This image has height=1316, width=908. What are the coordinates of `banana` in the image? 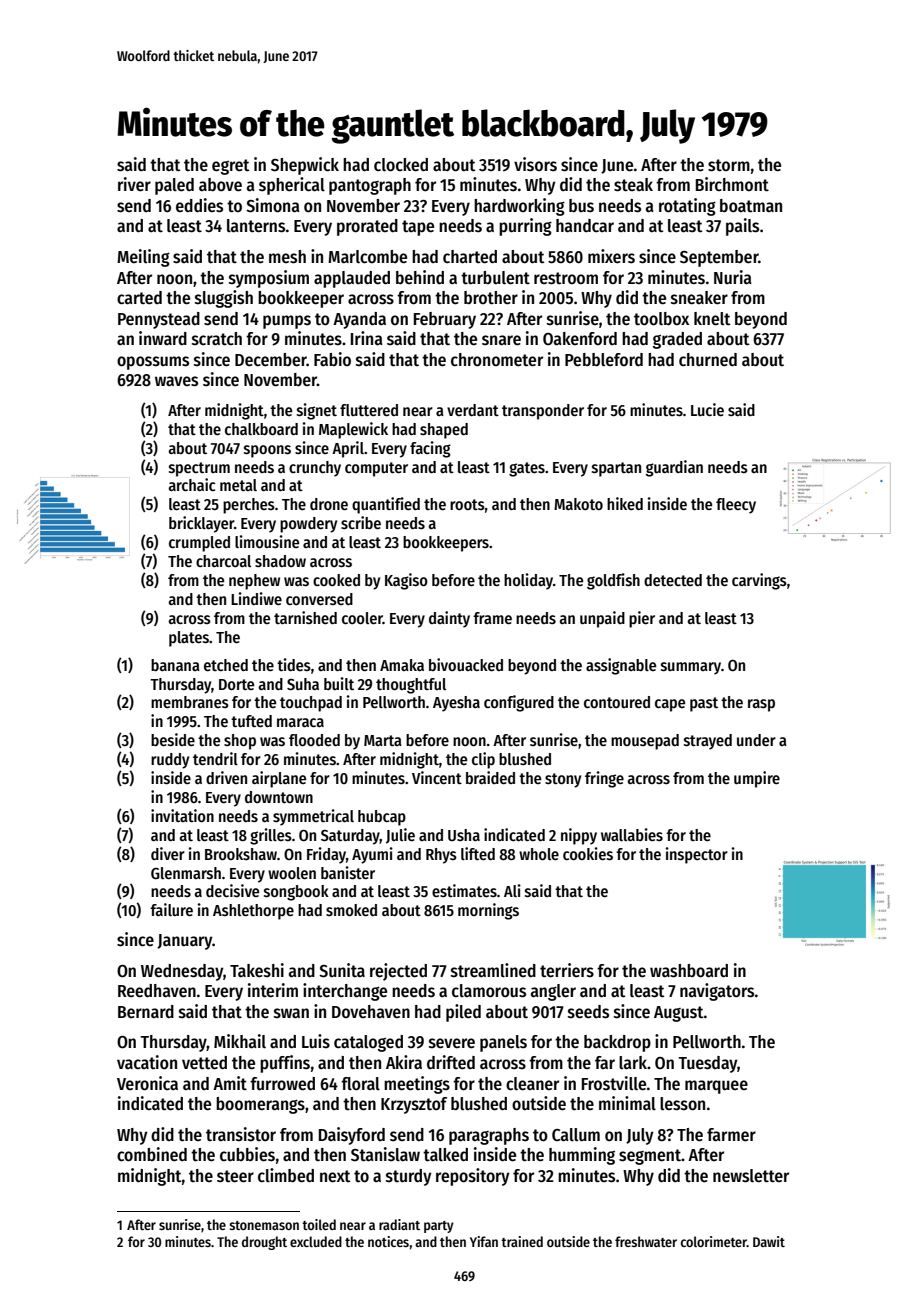 It's located at (175, 665).
